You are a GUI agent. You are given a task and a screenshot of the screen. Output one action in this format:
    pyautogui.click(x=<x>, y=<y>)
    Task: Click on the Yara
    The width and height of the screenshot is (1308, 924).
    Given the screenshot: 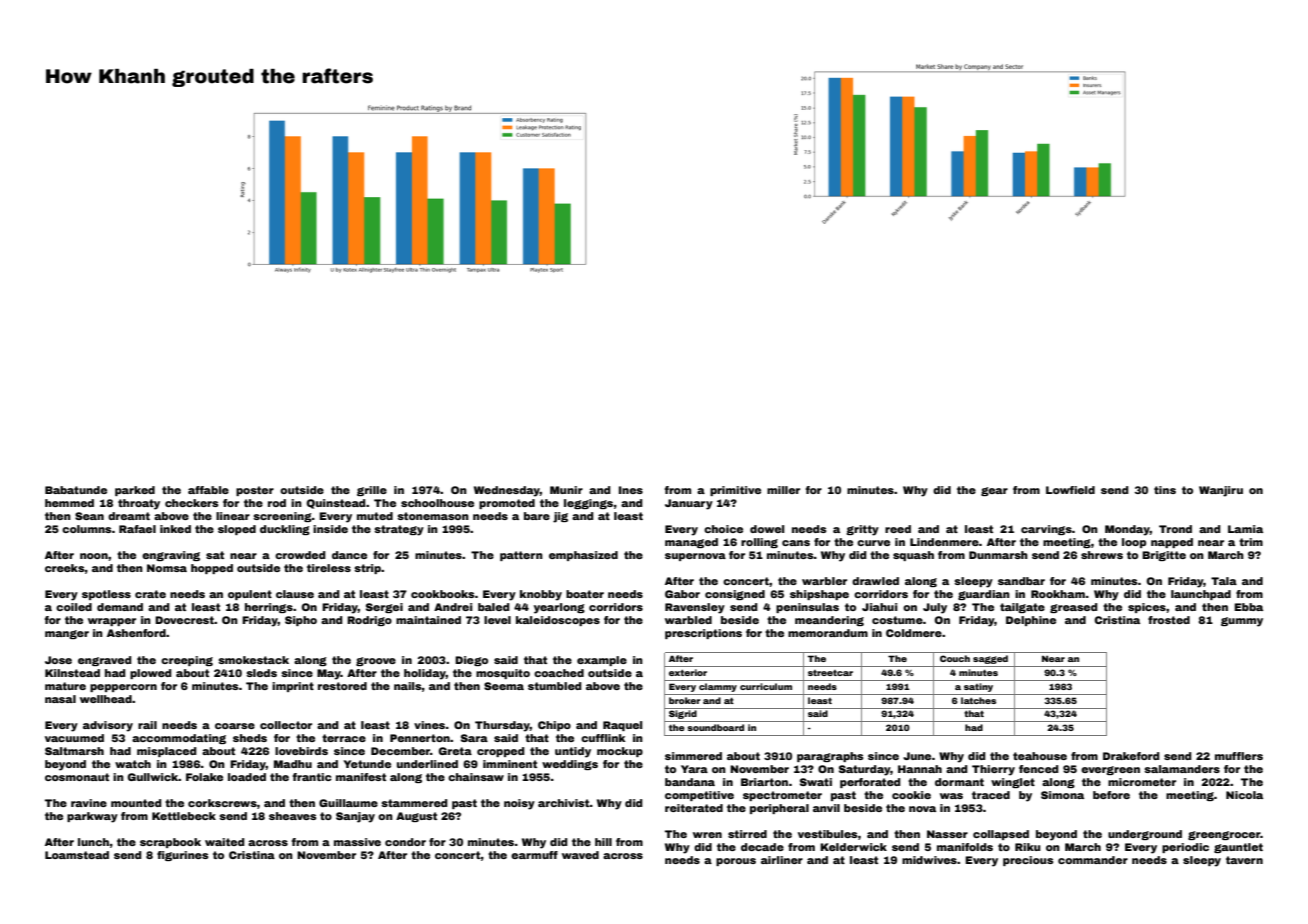 What is the action you would take?
    pyautogui.click(x=694, y=769)
